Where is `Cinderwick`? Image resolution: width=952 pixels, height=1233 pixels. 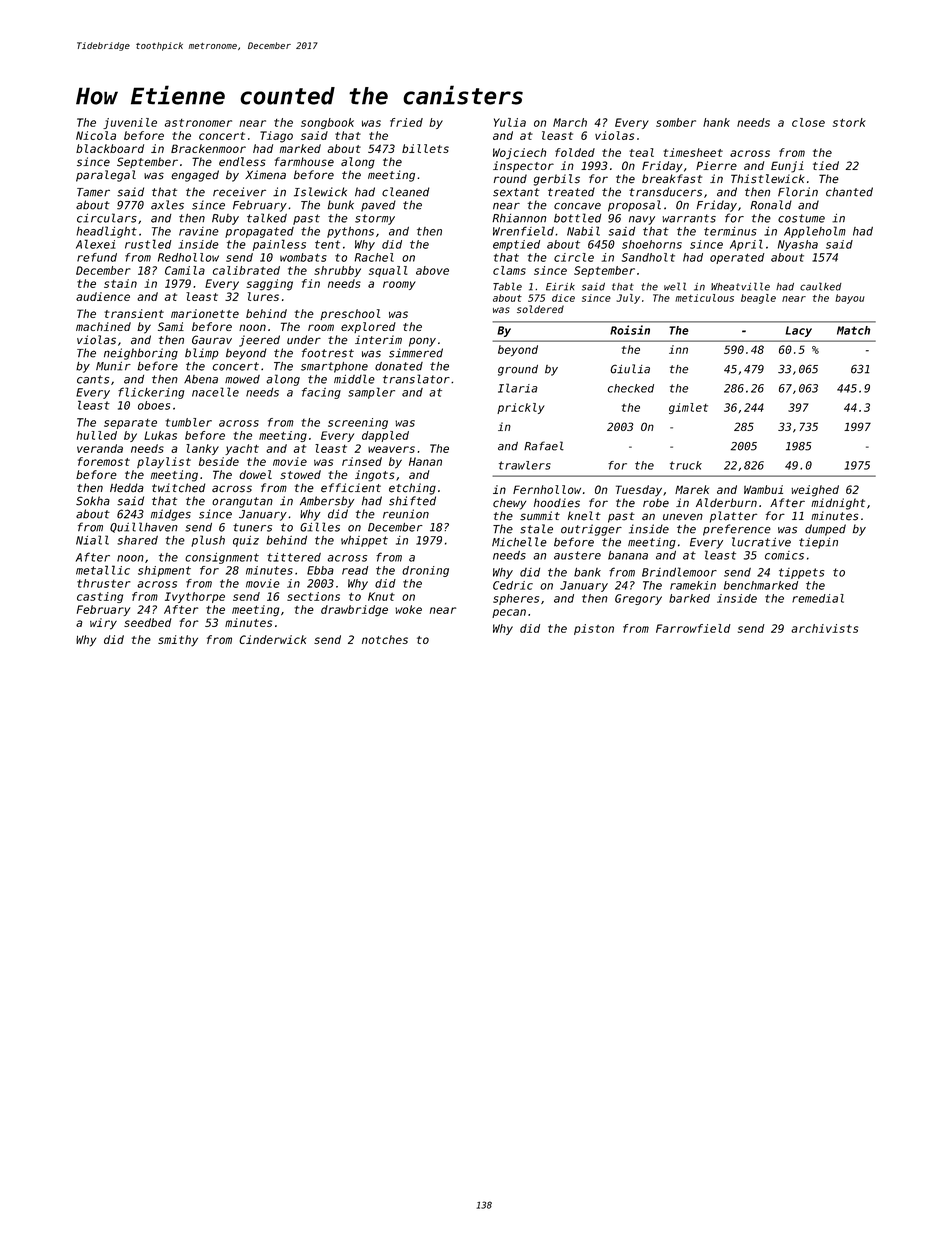 Cinderwick is located at coordinates (272, 639).
